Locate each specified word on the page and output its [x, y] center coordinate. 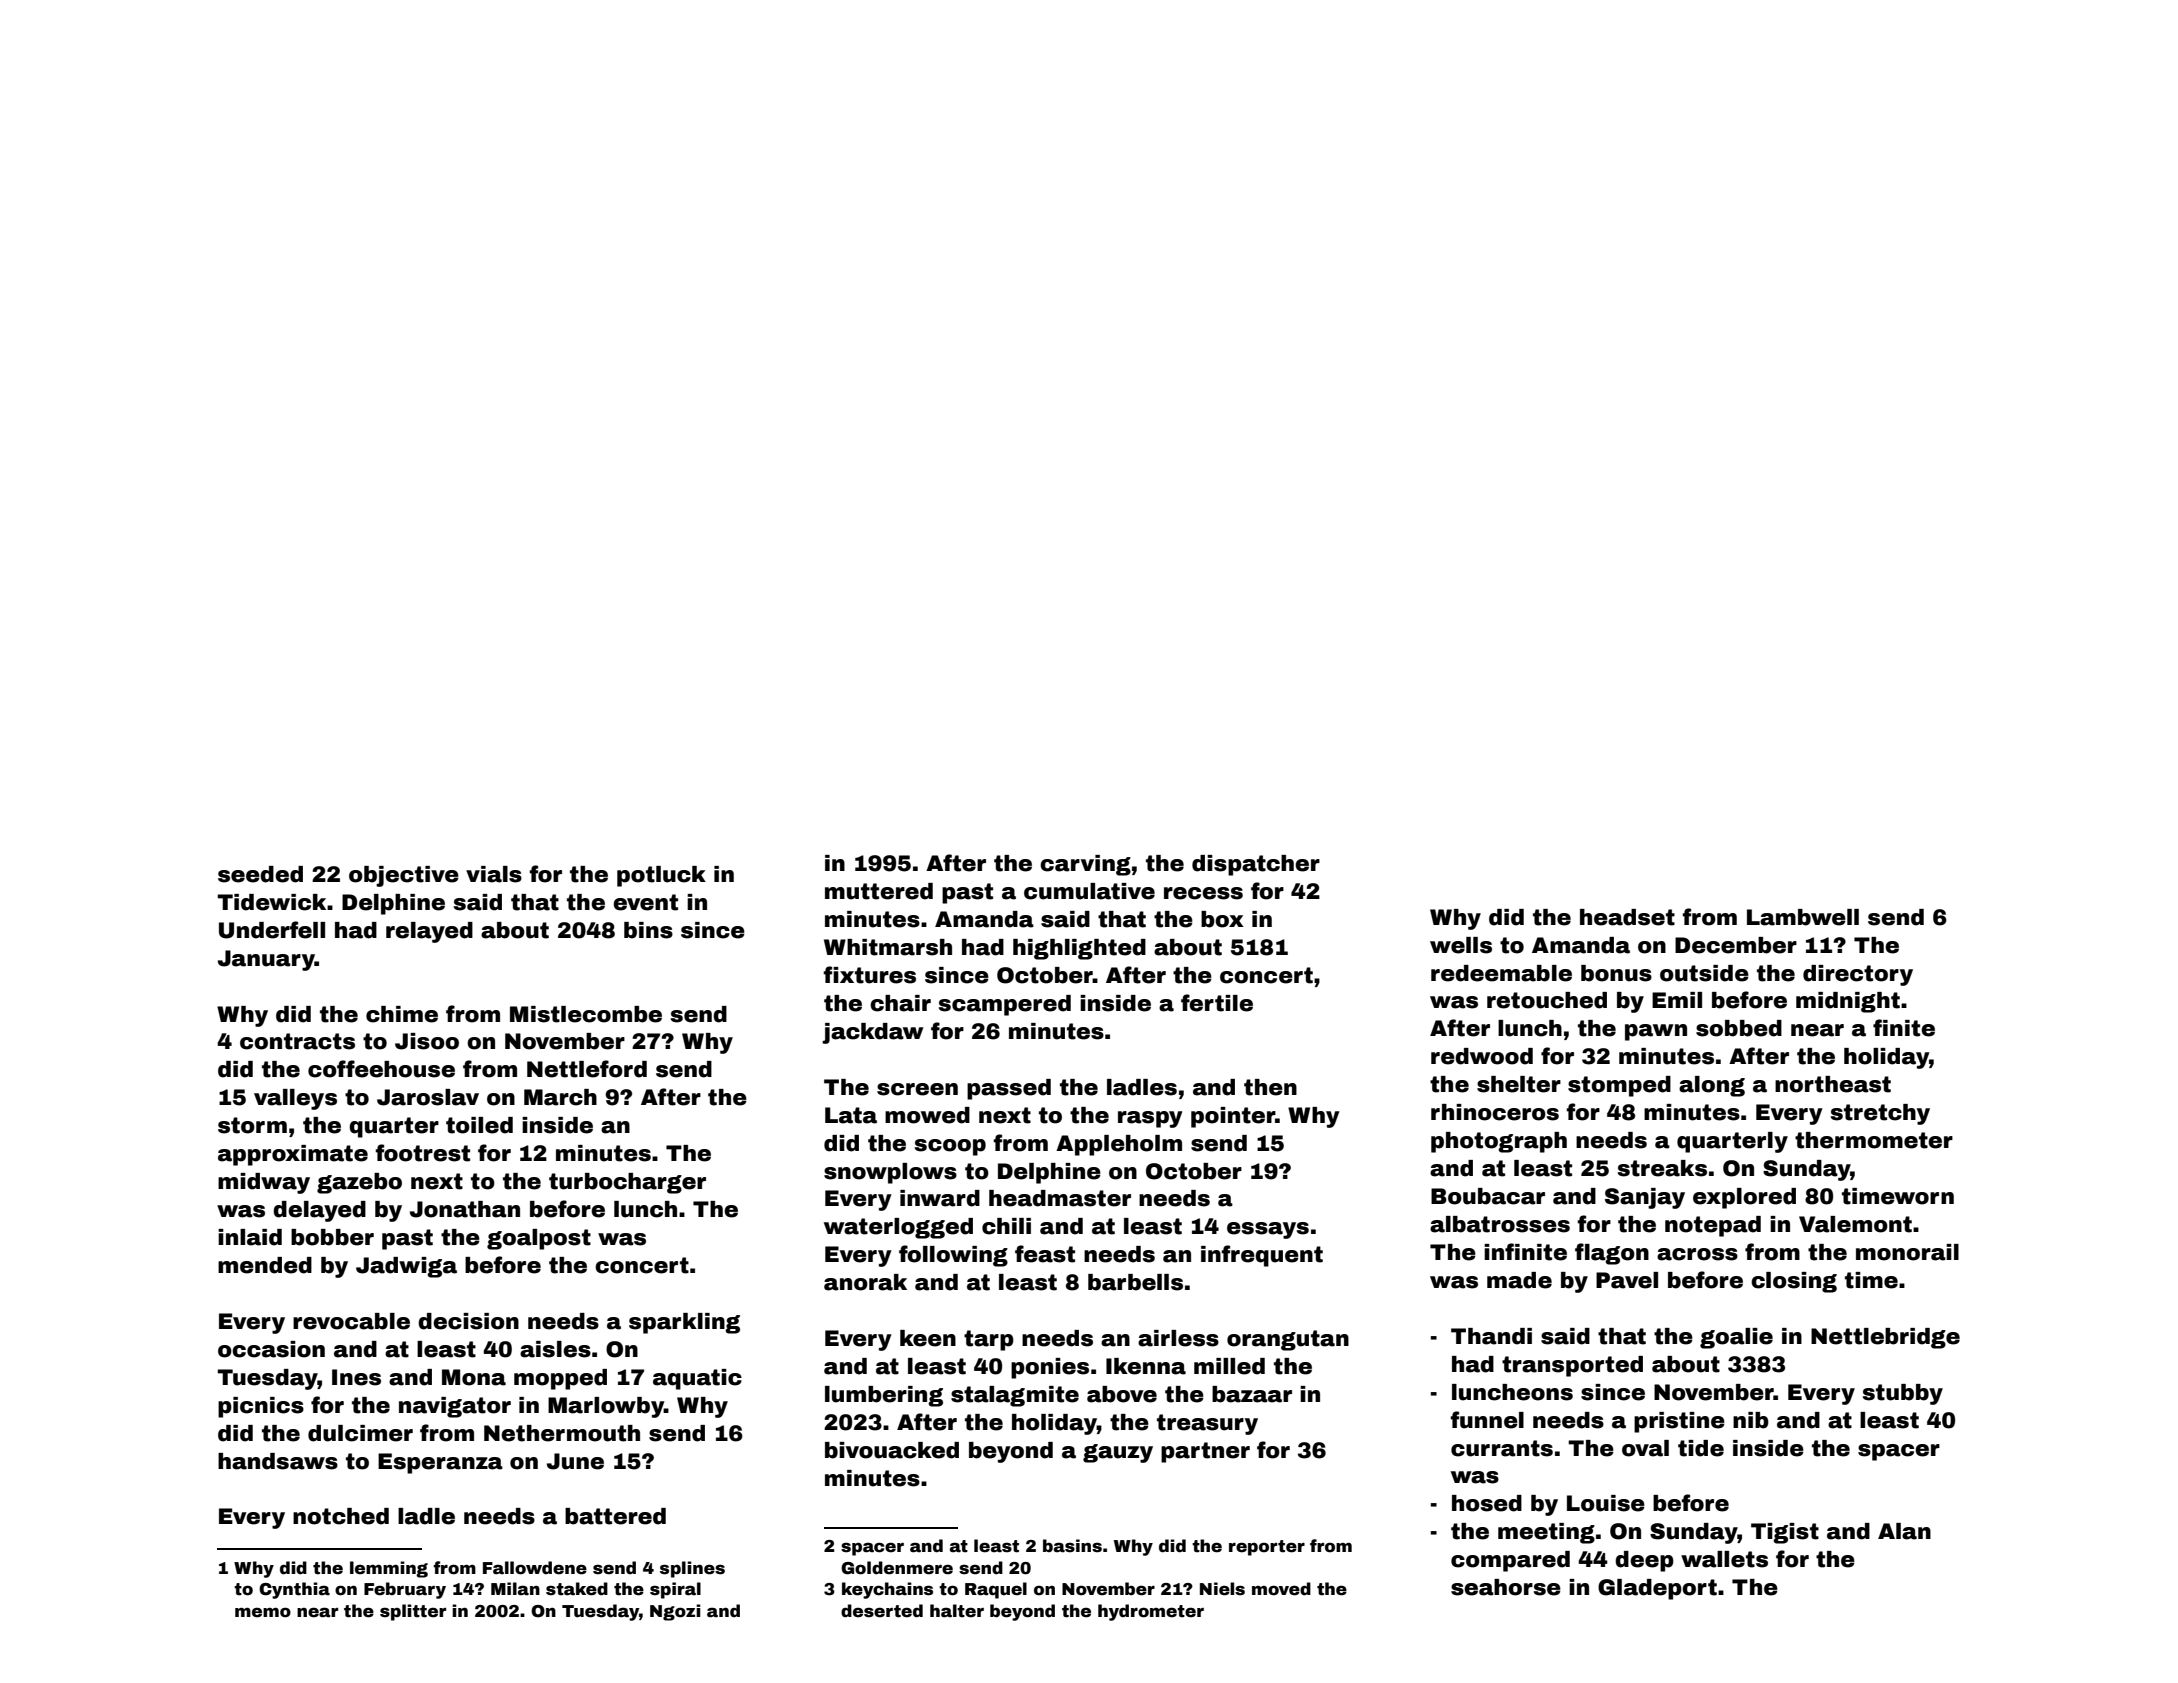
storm [252, 1125]
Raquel [996, 1590]
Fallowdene [535, 1568]
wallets [1724, 1559]
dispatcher [1256, 865]
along [1712, 1086]
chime [402, 1014]
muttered [879, 891]
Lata [851, 1115]
